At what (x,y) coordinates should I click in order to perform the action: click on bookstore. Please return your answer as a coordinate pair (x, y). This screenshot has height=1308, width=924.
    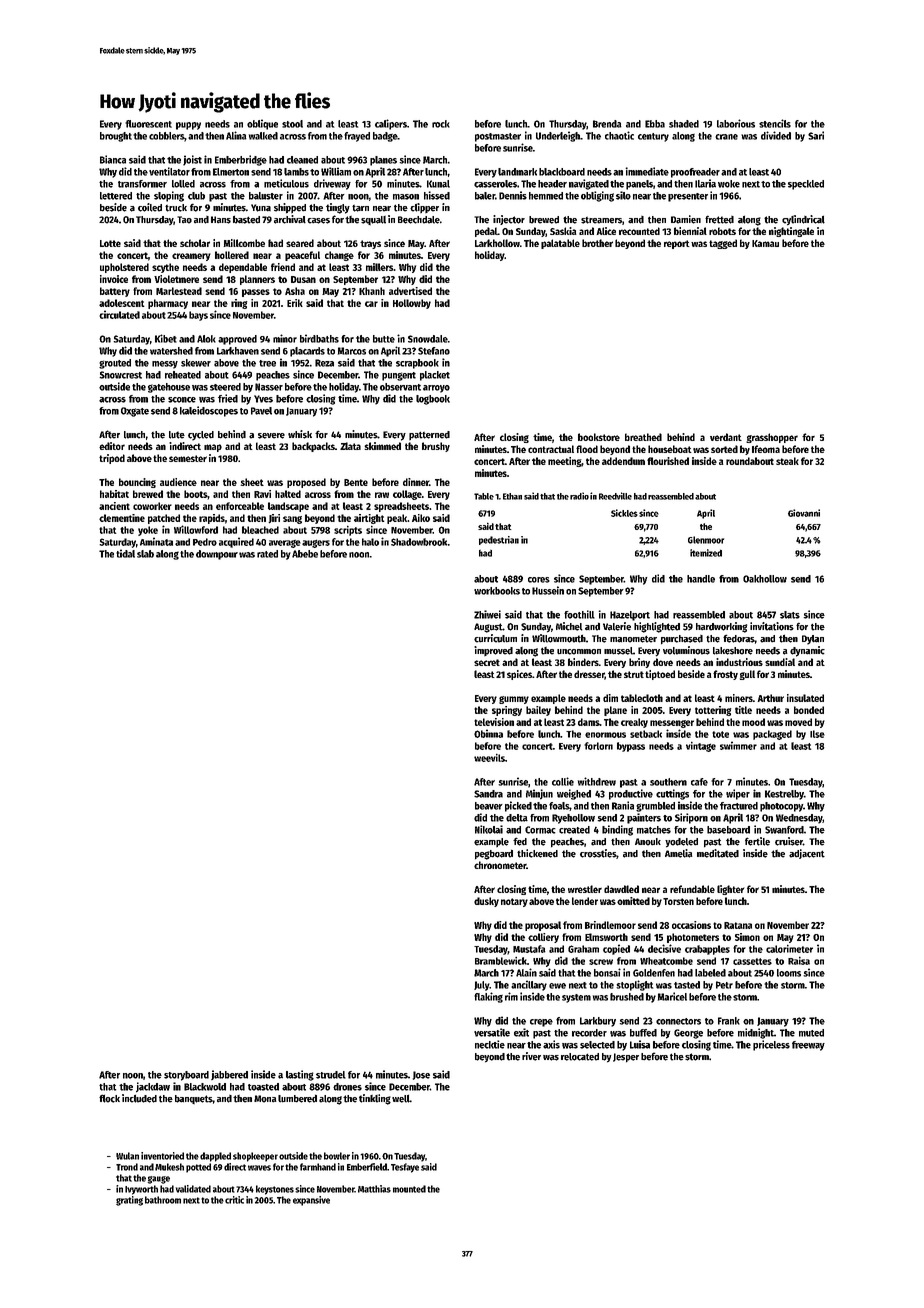
    Looking at the image, I should click on (599, 437).
